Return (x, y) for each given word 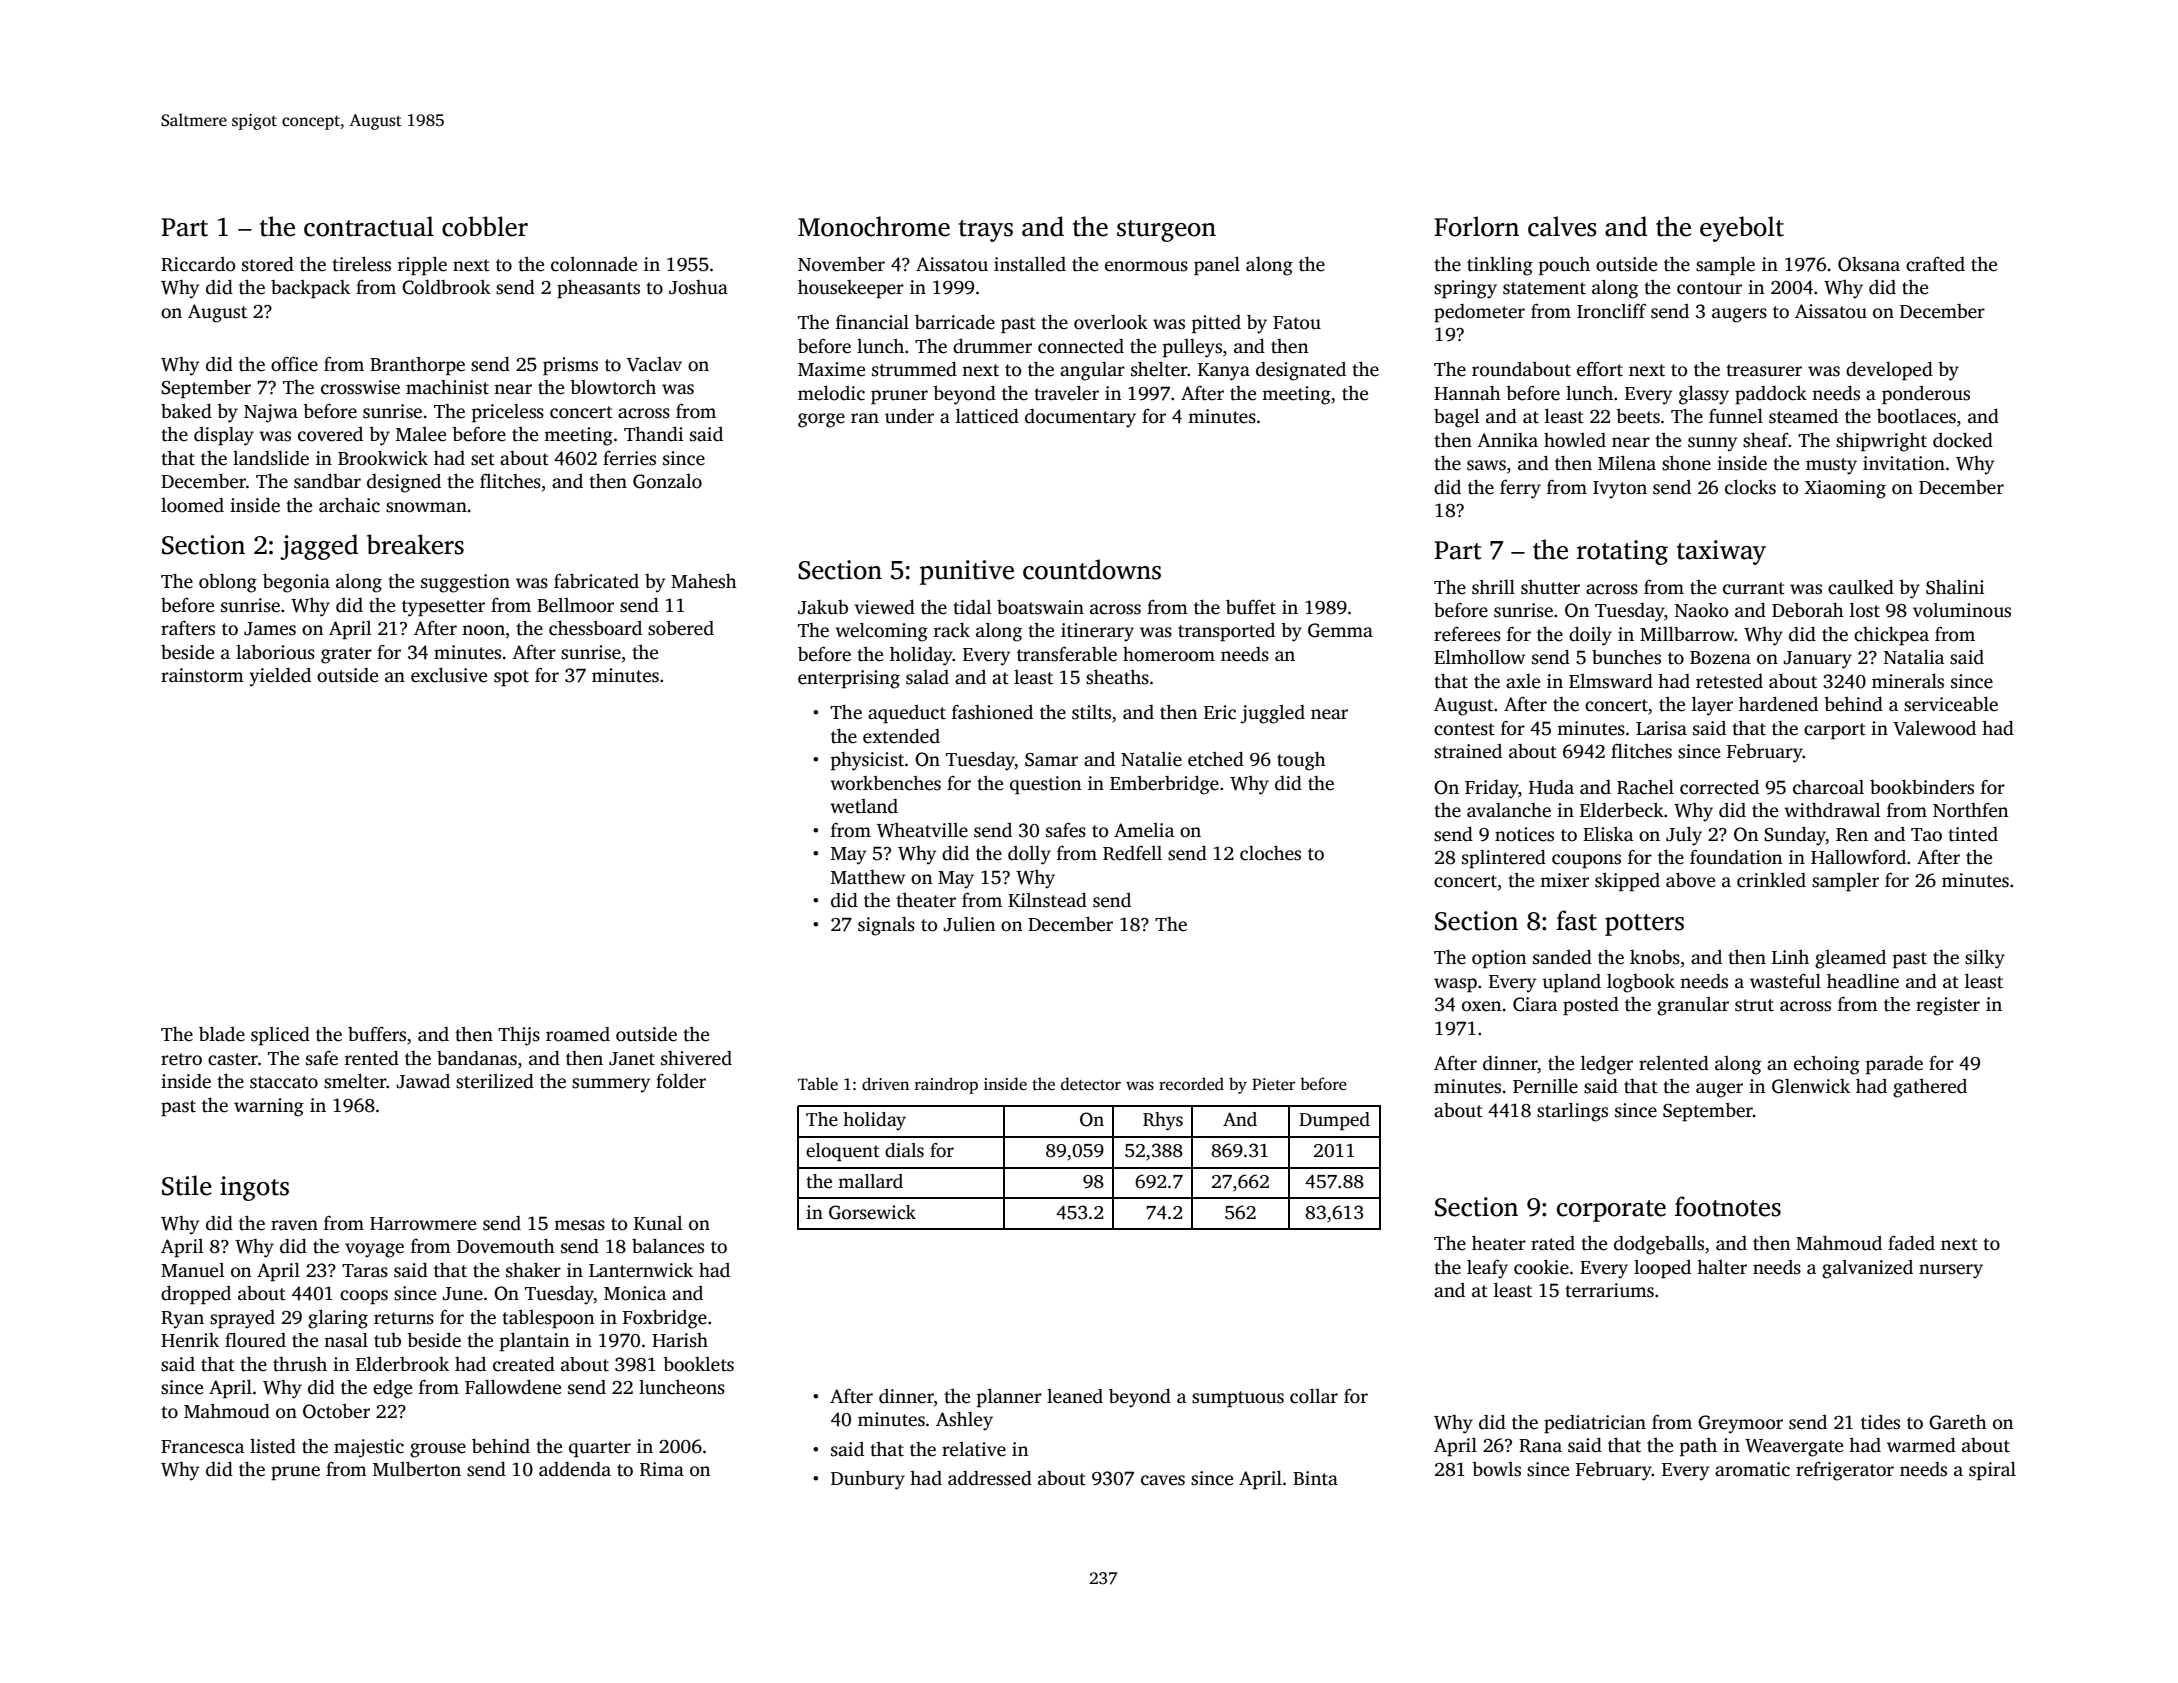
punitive (967, 572)
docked (1963, 440)
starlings (1572, 1112)
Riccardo (198, 264)
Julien (969, 924)
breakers (415, 544)
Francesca (202, 1447)
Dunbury (868, 1480)
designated (1301, 371)
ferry (1520, 489)
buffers (377, 1034)
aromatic (1752, 1469)
